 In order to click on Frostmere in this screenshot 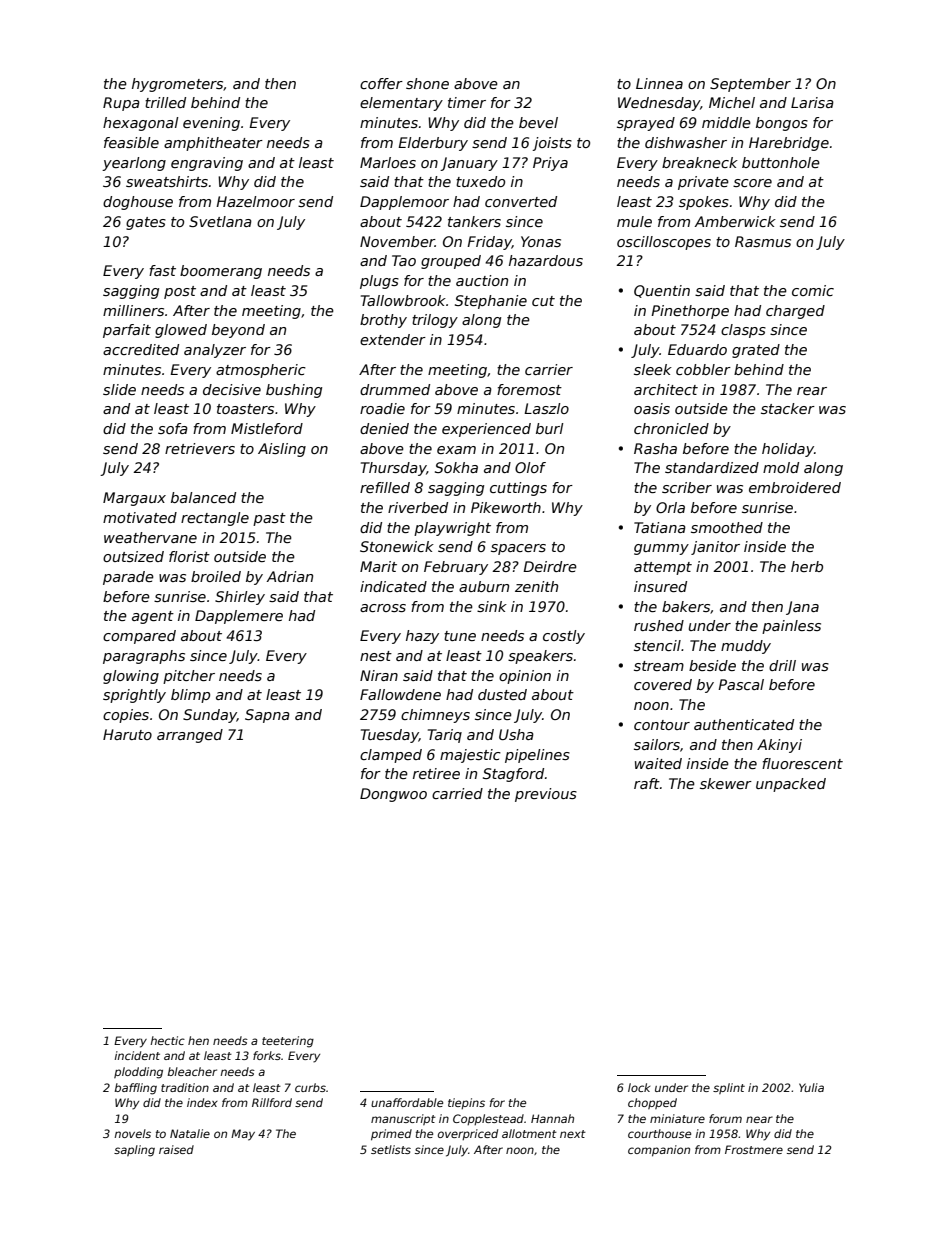, I will do `click(754, 1149)`.
